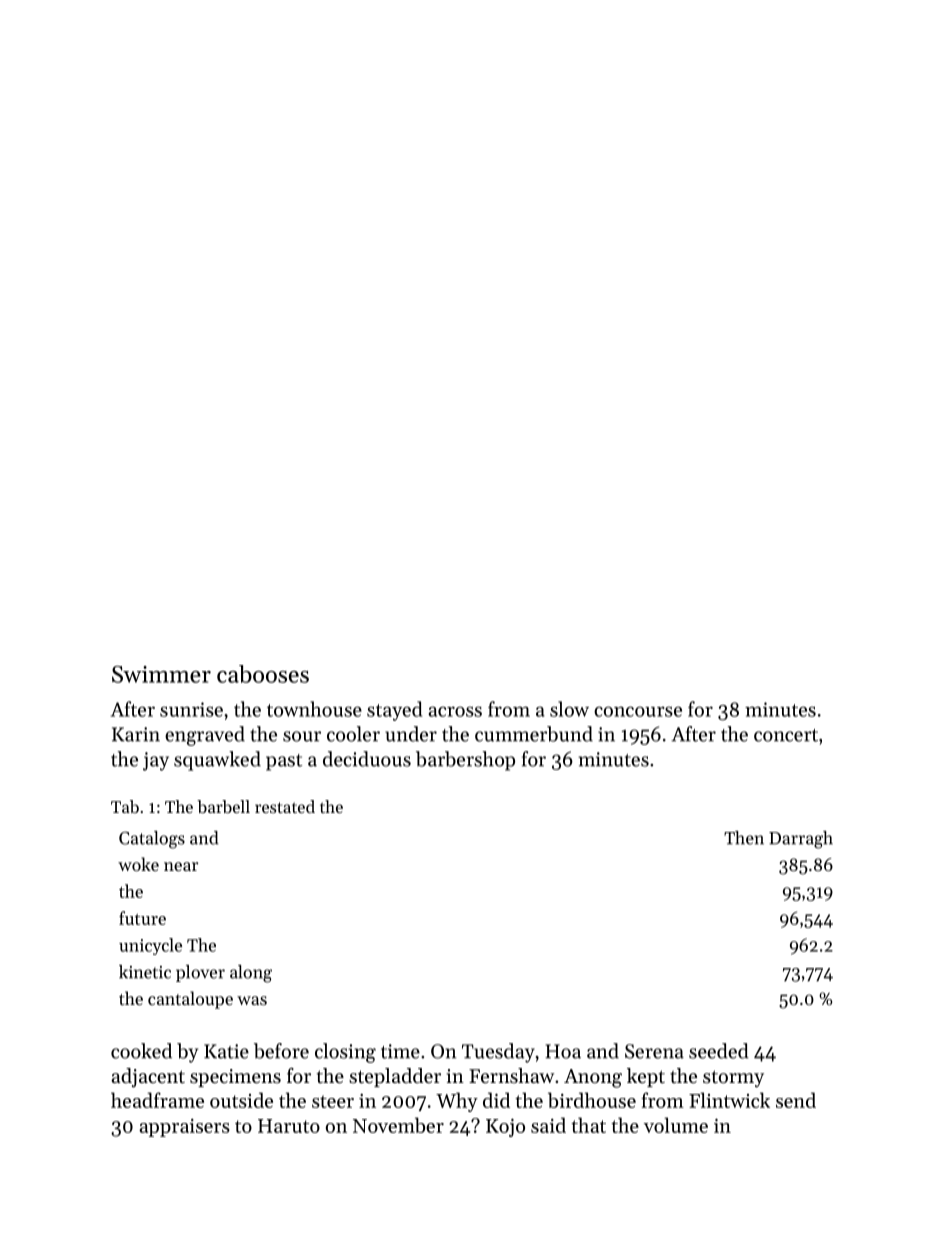 This image has height=1233, width=952. I want to click on cabooses, so click(263, 674).
